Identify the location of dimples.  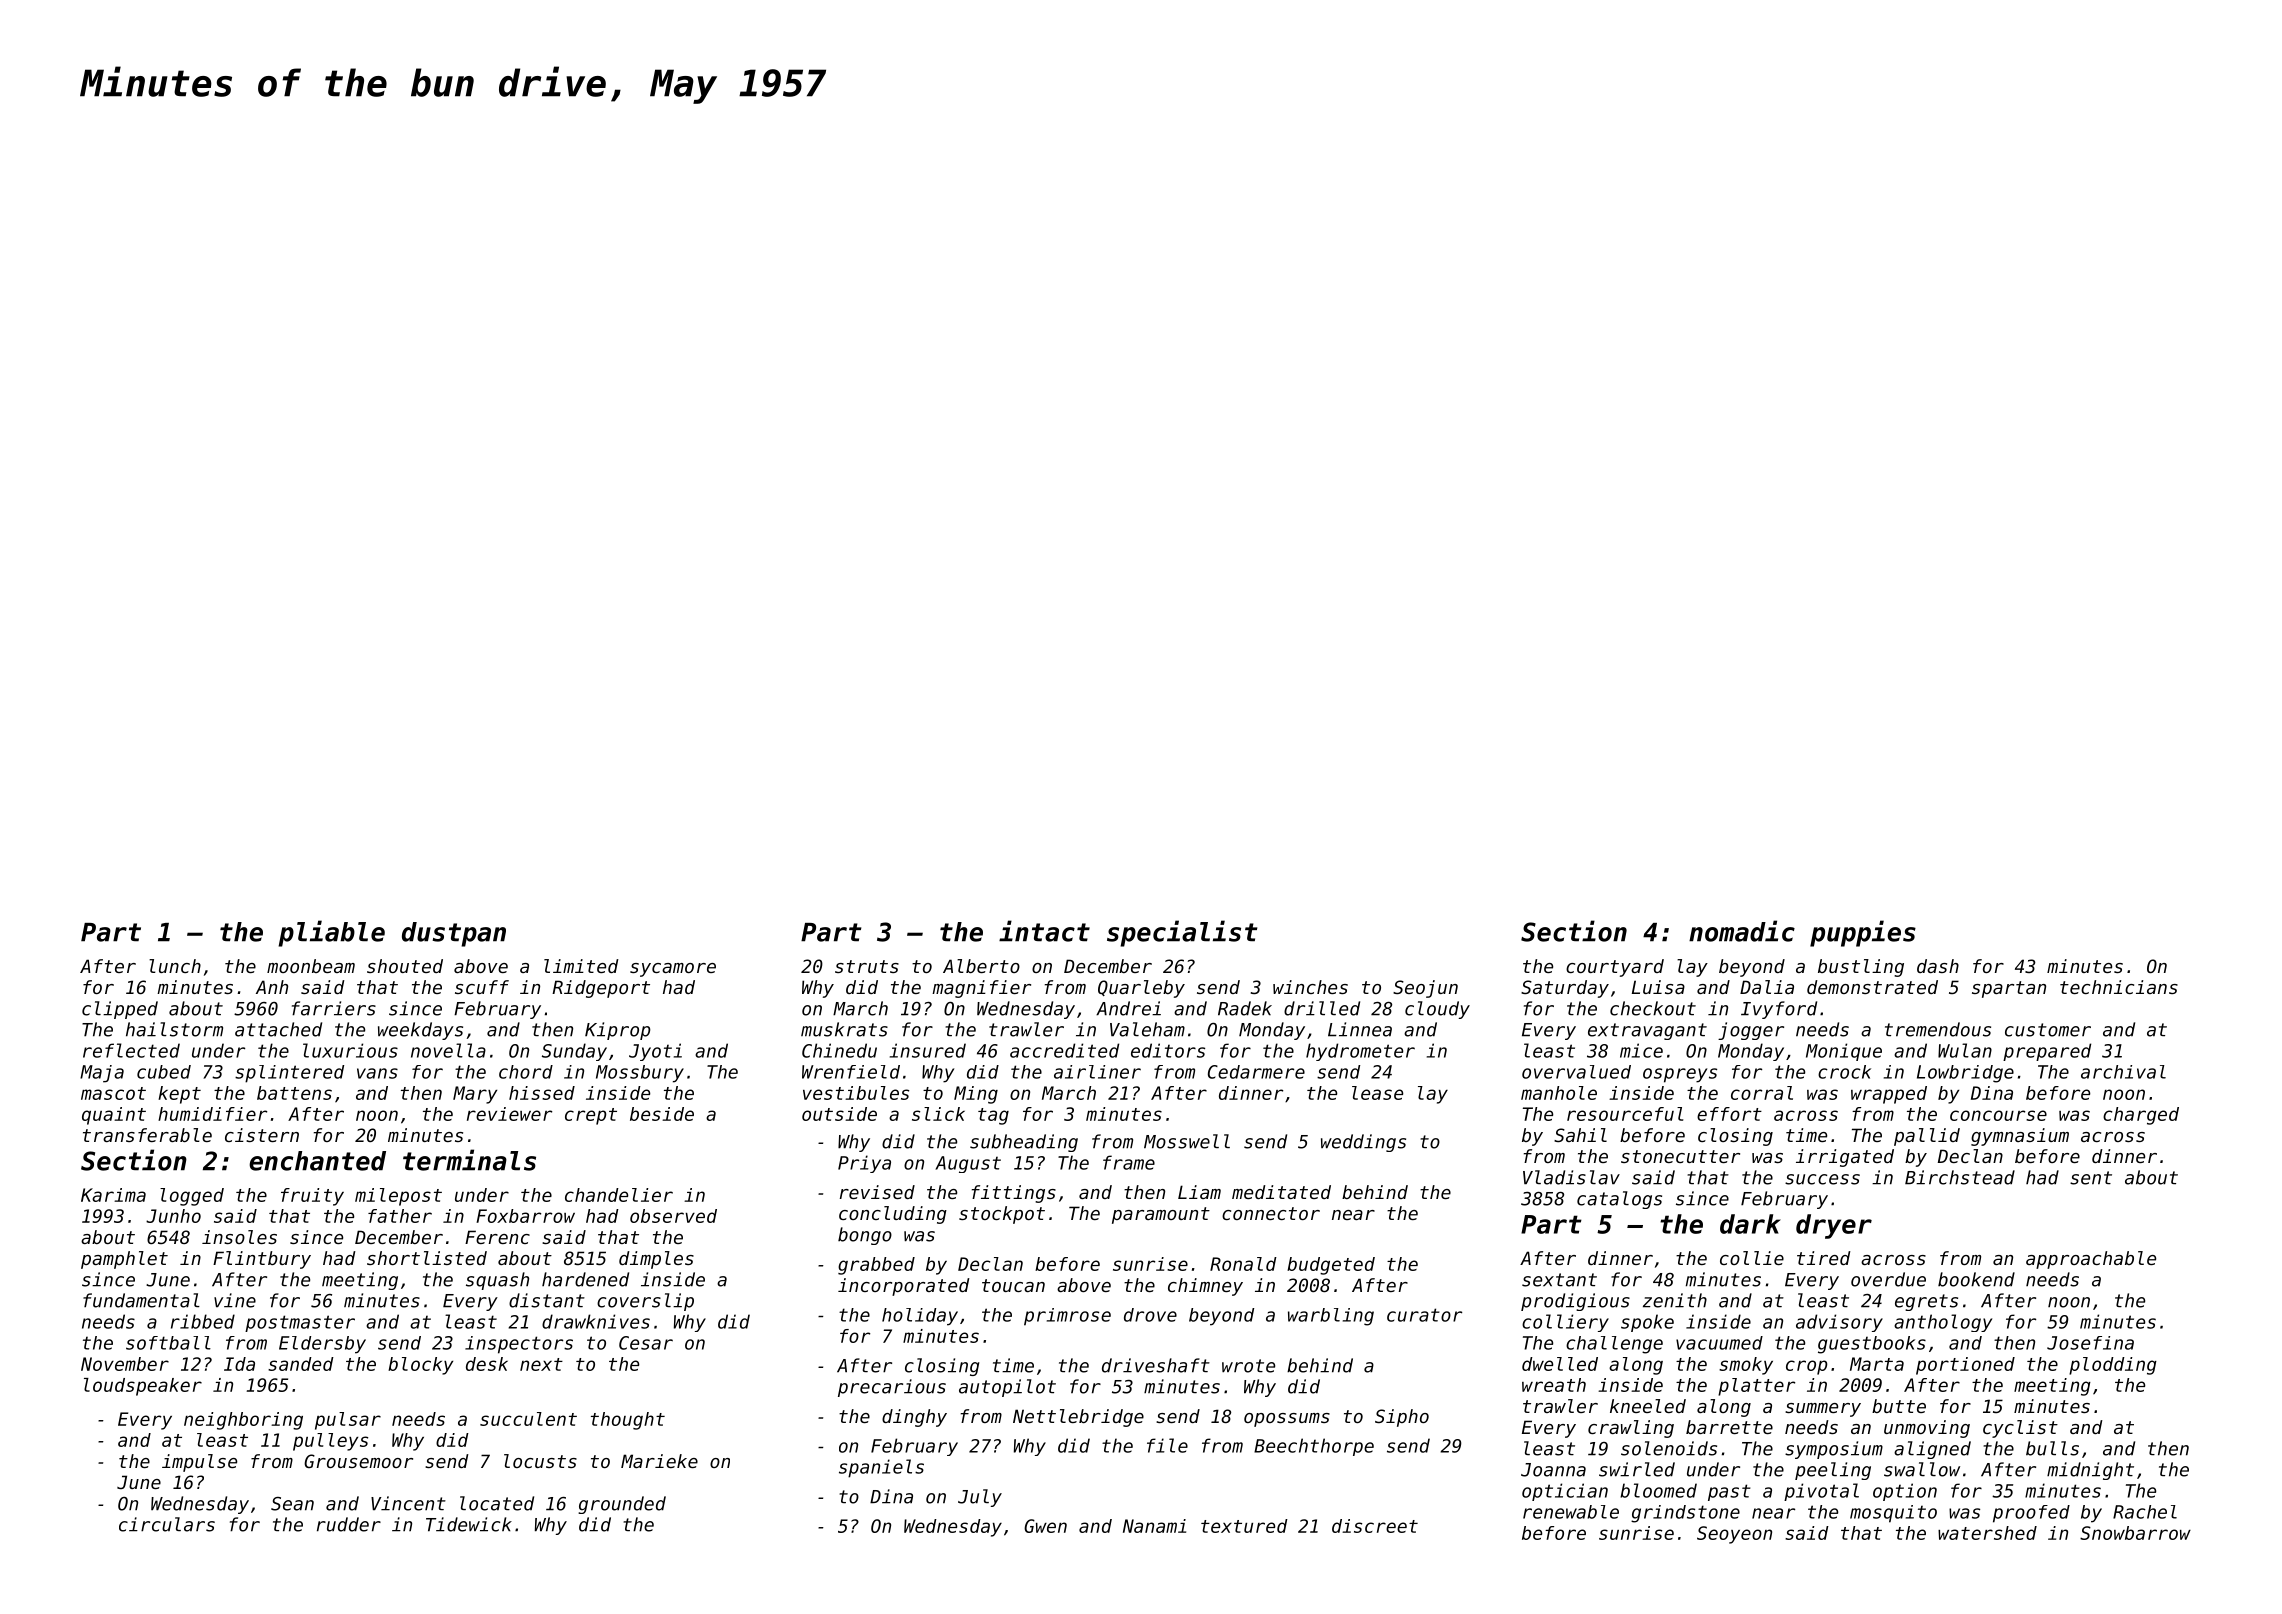
(656, 1260).
